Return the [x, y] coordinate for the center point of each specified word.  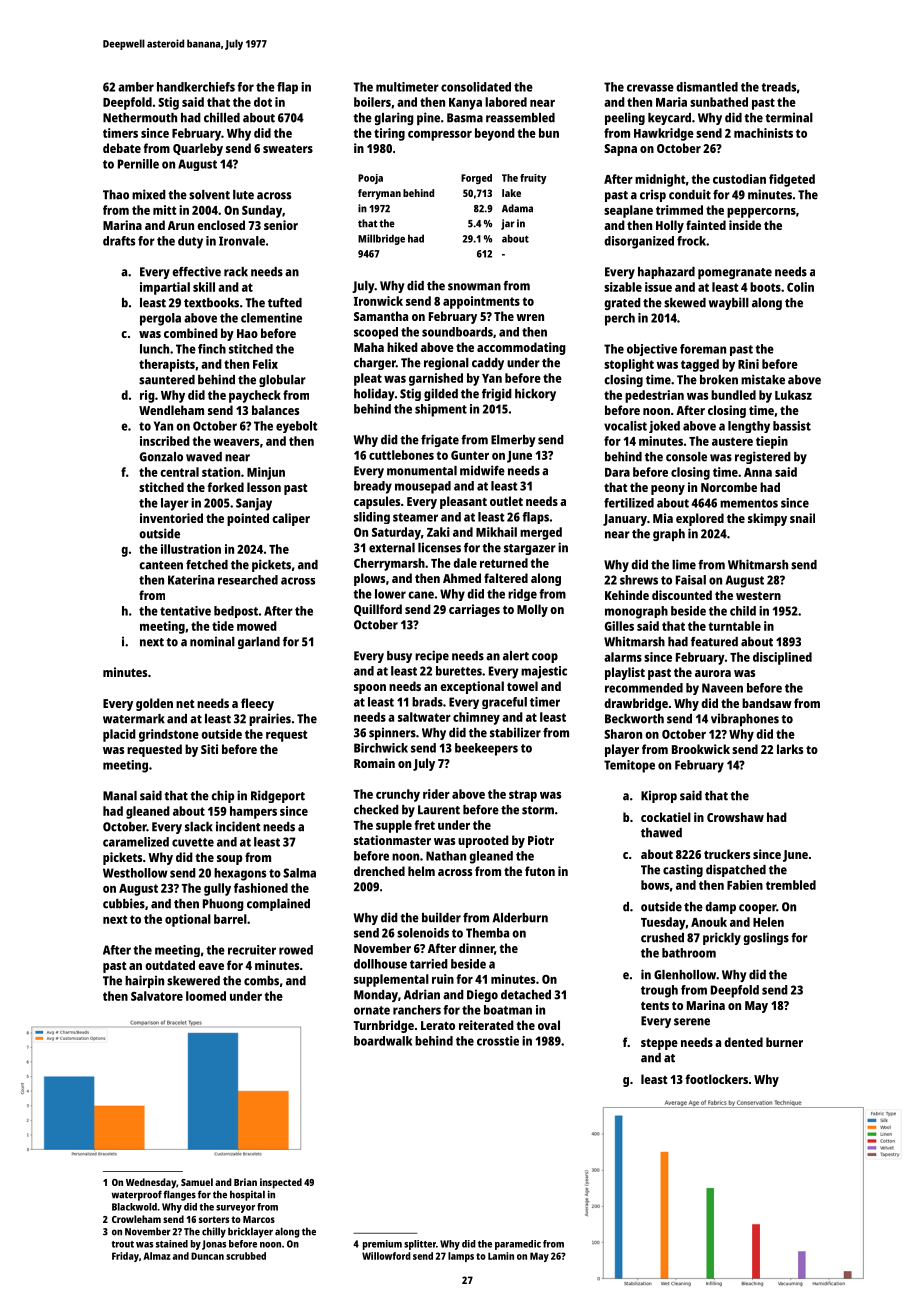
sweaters [288, 148]
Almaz [156, 1256]
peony [668, 490]
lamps [461, 1257]
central [179, 472]
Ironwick [378, 301]
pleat [368, 379]
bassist [792, 426]
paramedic [518, 1245]
